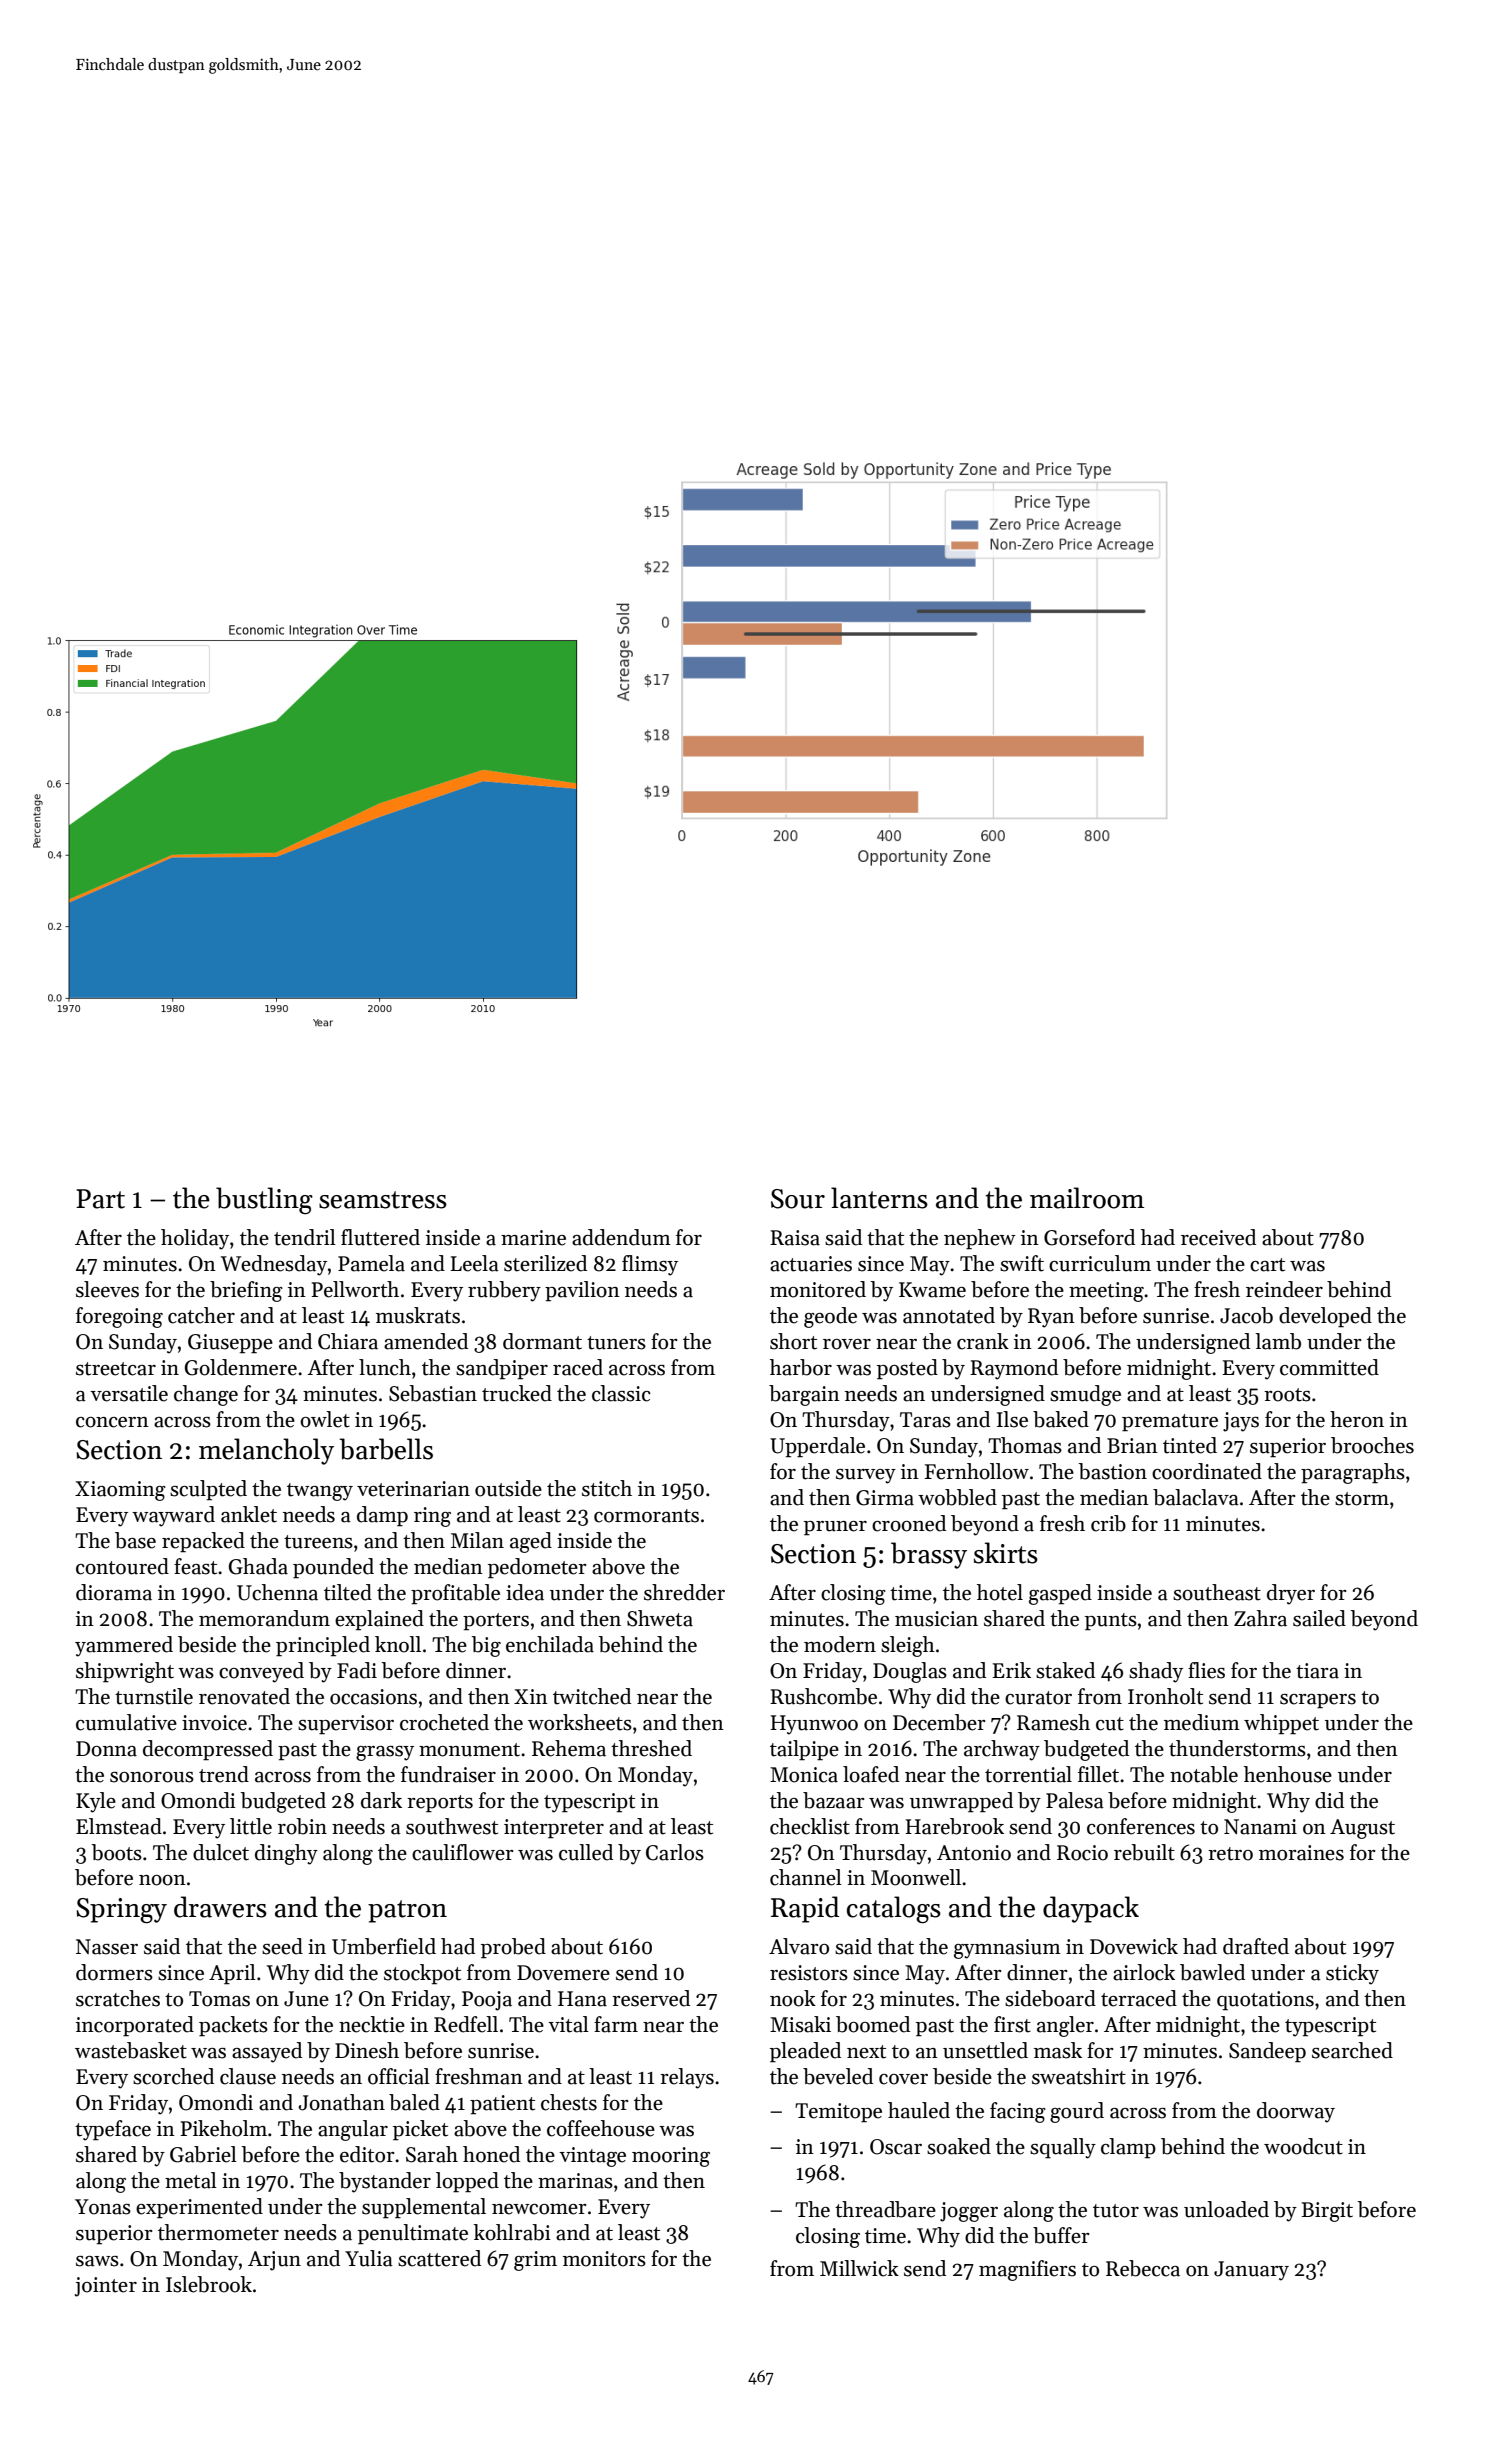 This screenshot has height=2464, width=1496. Describe the element at coordinates (1291, 1594) in the screenshot. I see `dryer` at that location.
